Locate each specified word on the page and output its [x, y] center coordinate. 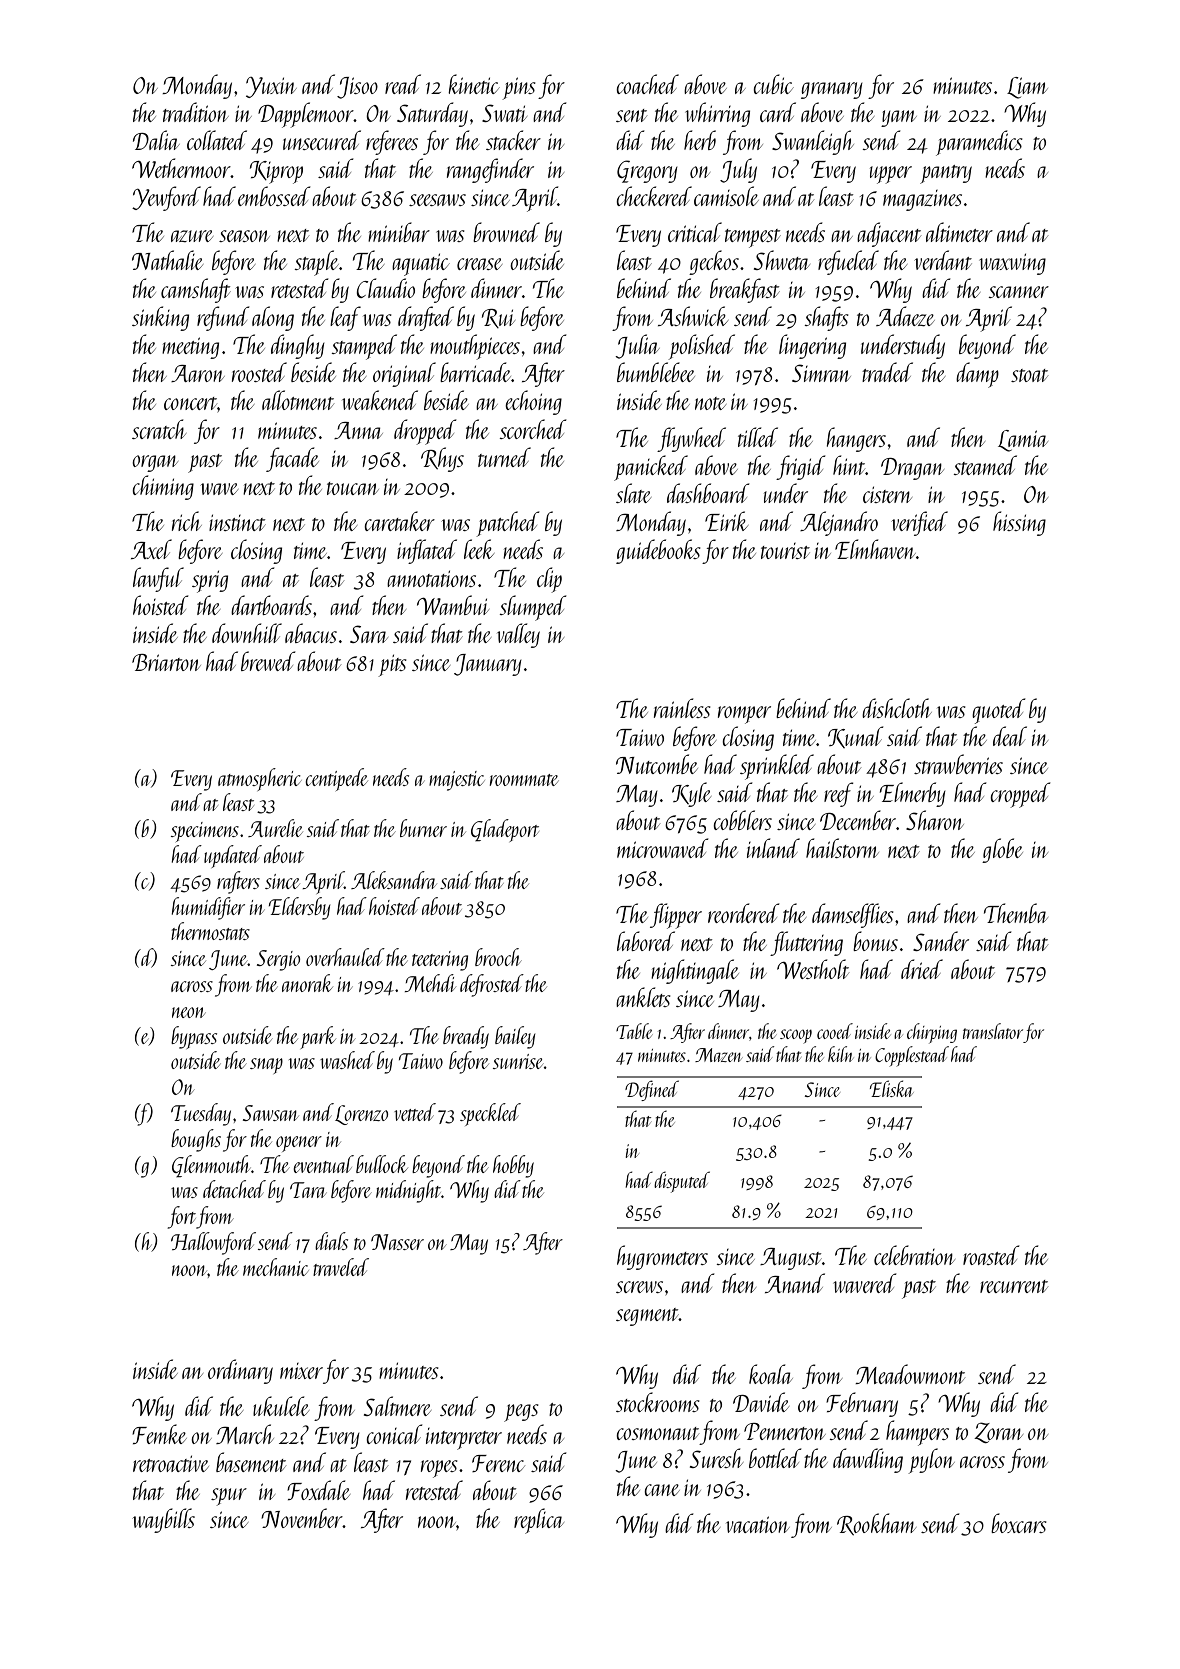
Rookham [876, 1524]
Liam [1027, 88]
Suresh [716, 1458]
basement [251, 1462]
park [318, 1037]
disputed [682, 1182]
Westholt [813, 969]
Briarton [166, 662]
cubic [773, 84]
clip [549, 580]
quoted [998, 711]
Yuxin [271, 87]
